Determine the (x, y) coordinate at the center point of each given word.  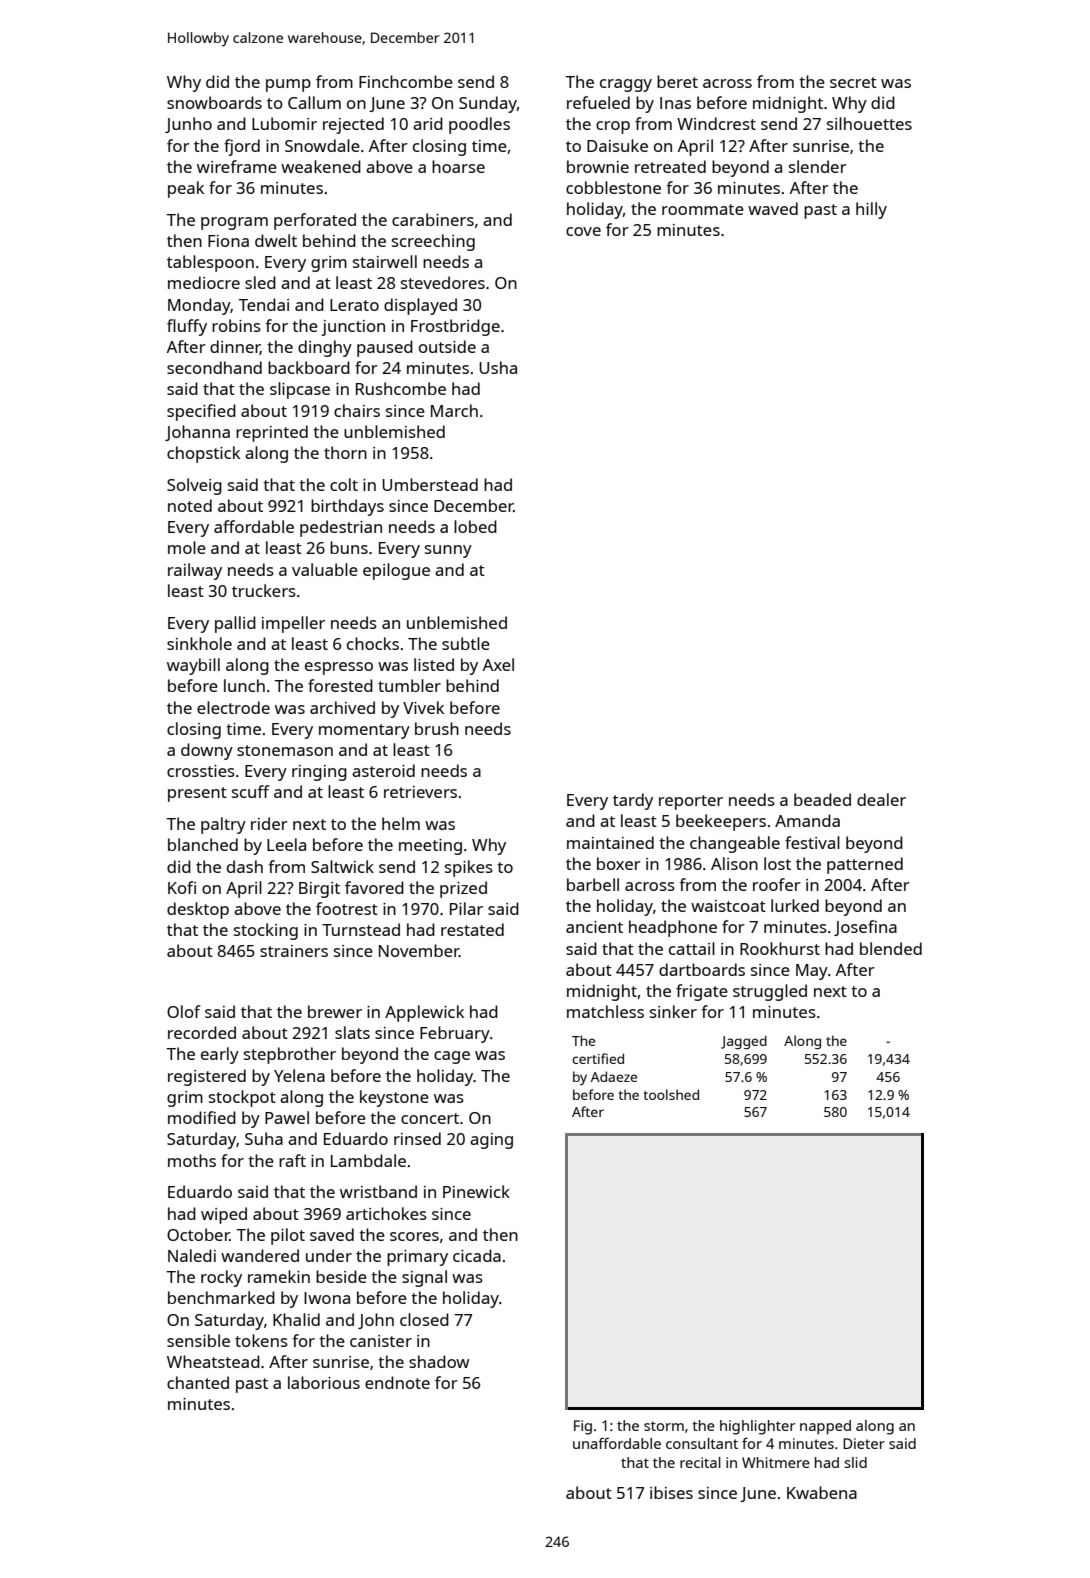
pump (288, 85)
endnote (397, 1382)
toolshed (671, 1094)
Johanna (197, 433)
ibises (671, 1492)
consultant (702, 1443)
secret (853, 82)
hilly (871, 210)
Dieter (864, 1443)
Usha (498, 367)
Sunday (488, 104)
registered (207, 1077)
